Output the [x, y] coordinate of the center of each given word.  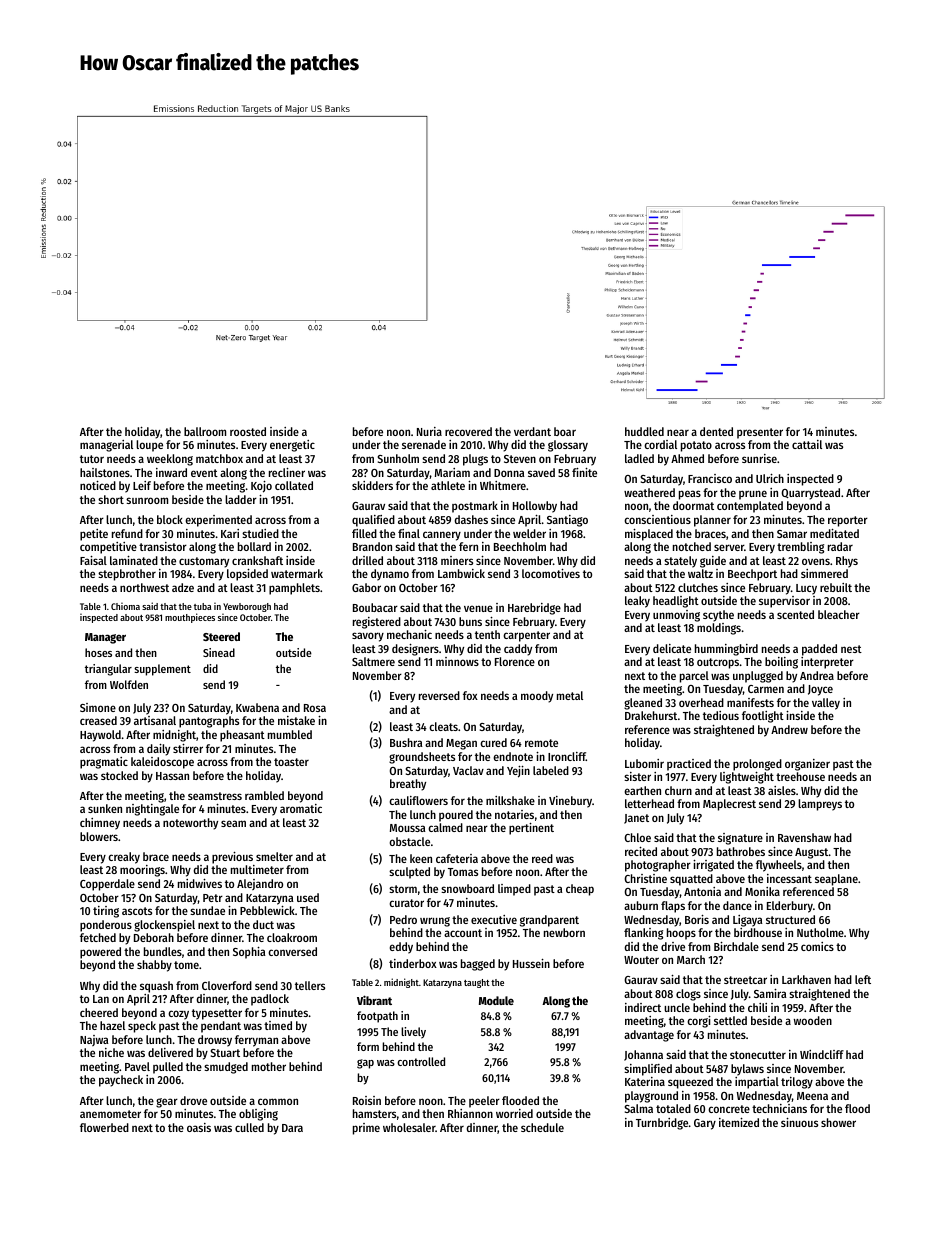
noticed [98, 485]
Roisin [367, 1100]
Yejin [518, 772]
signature [740, 839]
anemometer [110, 1114]
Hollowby [535, 507]
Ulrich [770, 478]
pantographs [209, 722]
